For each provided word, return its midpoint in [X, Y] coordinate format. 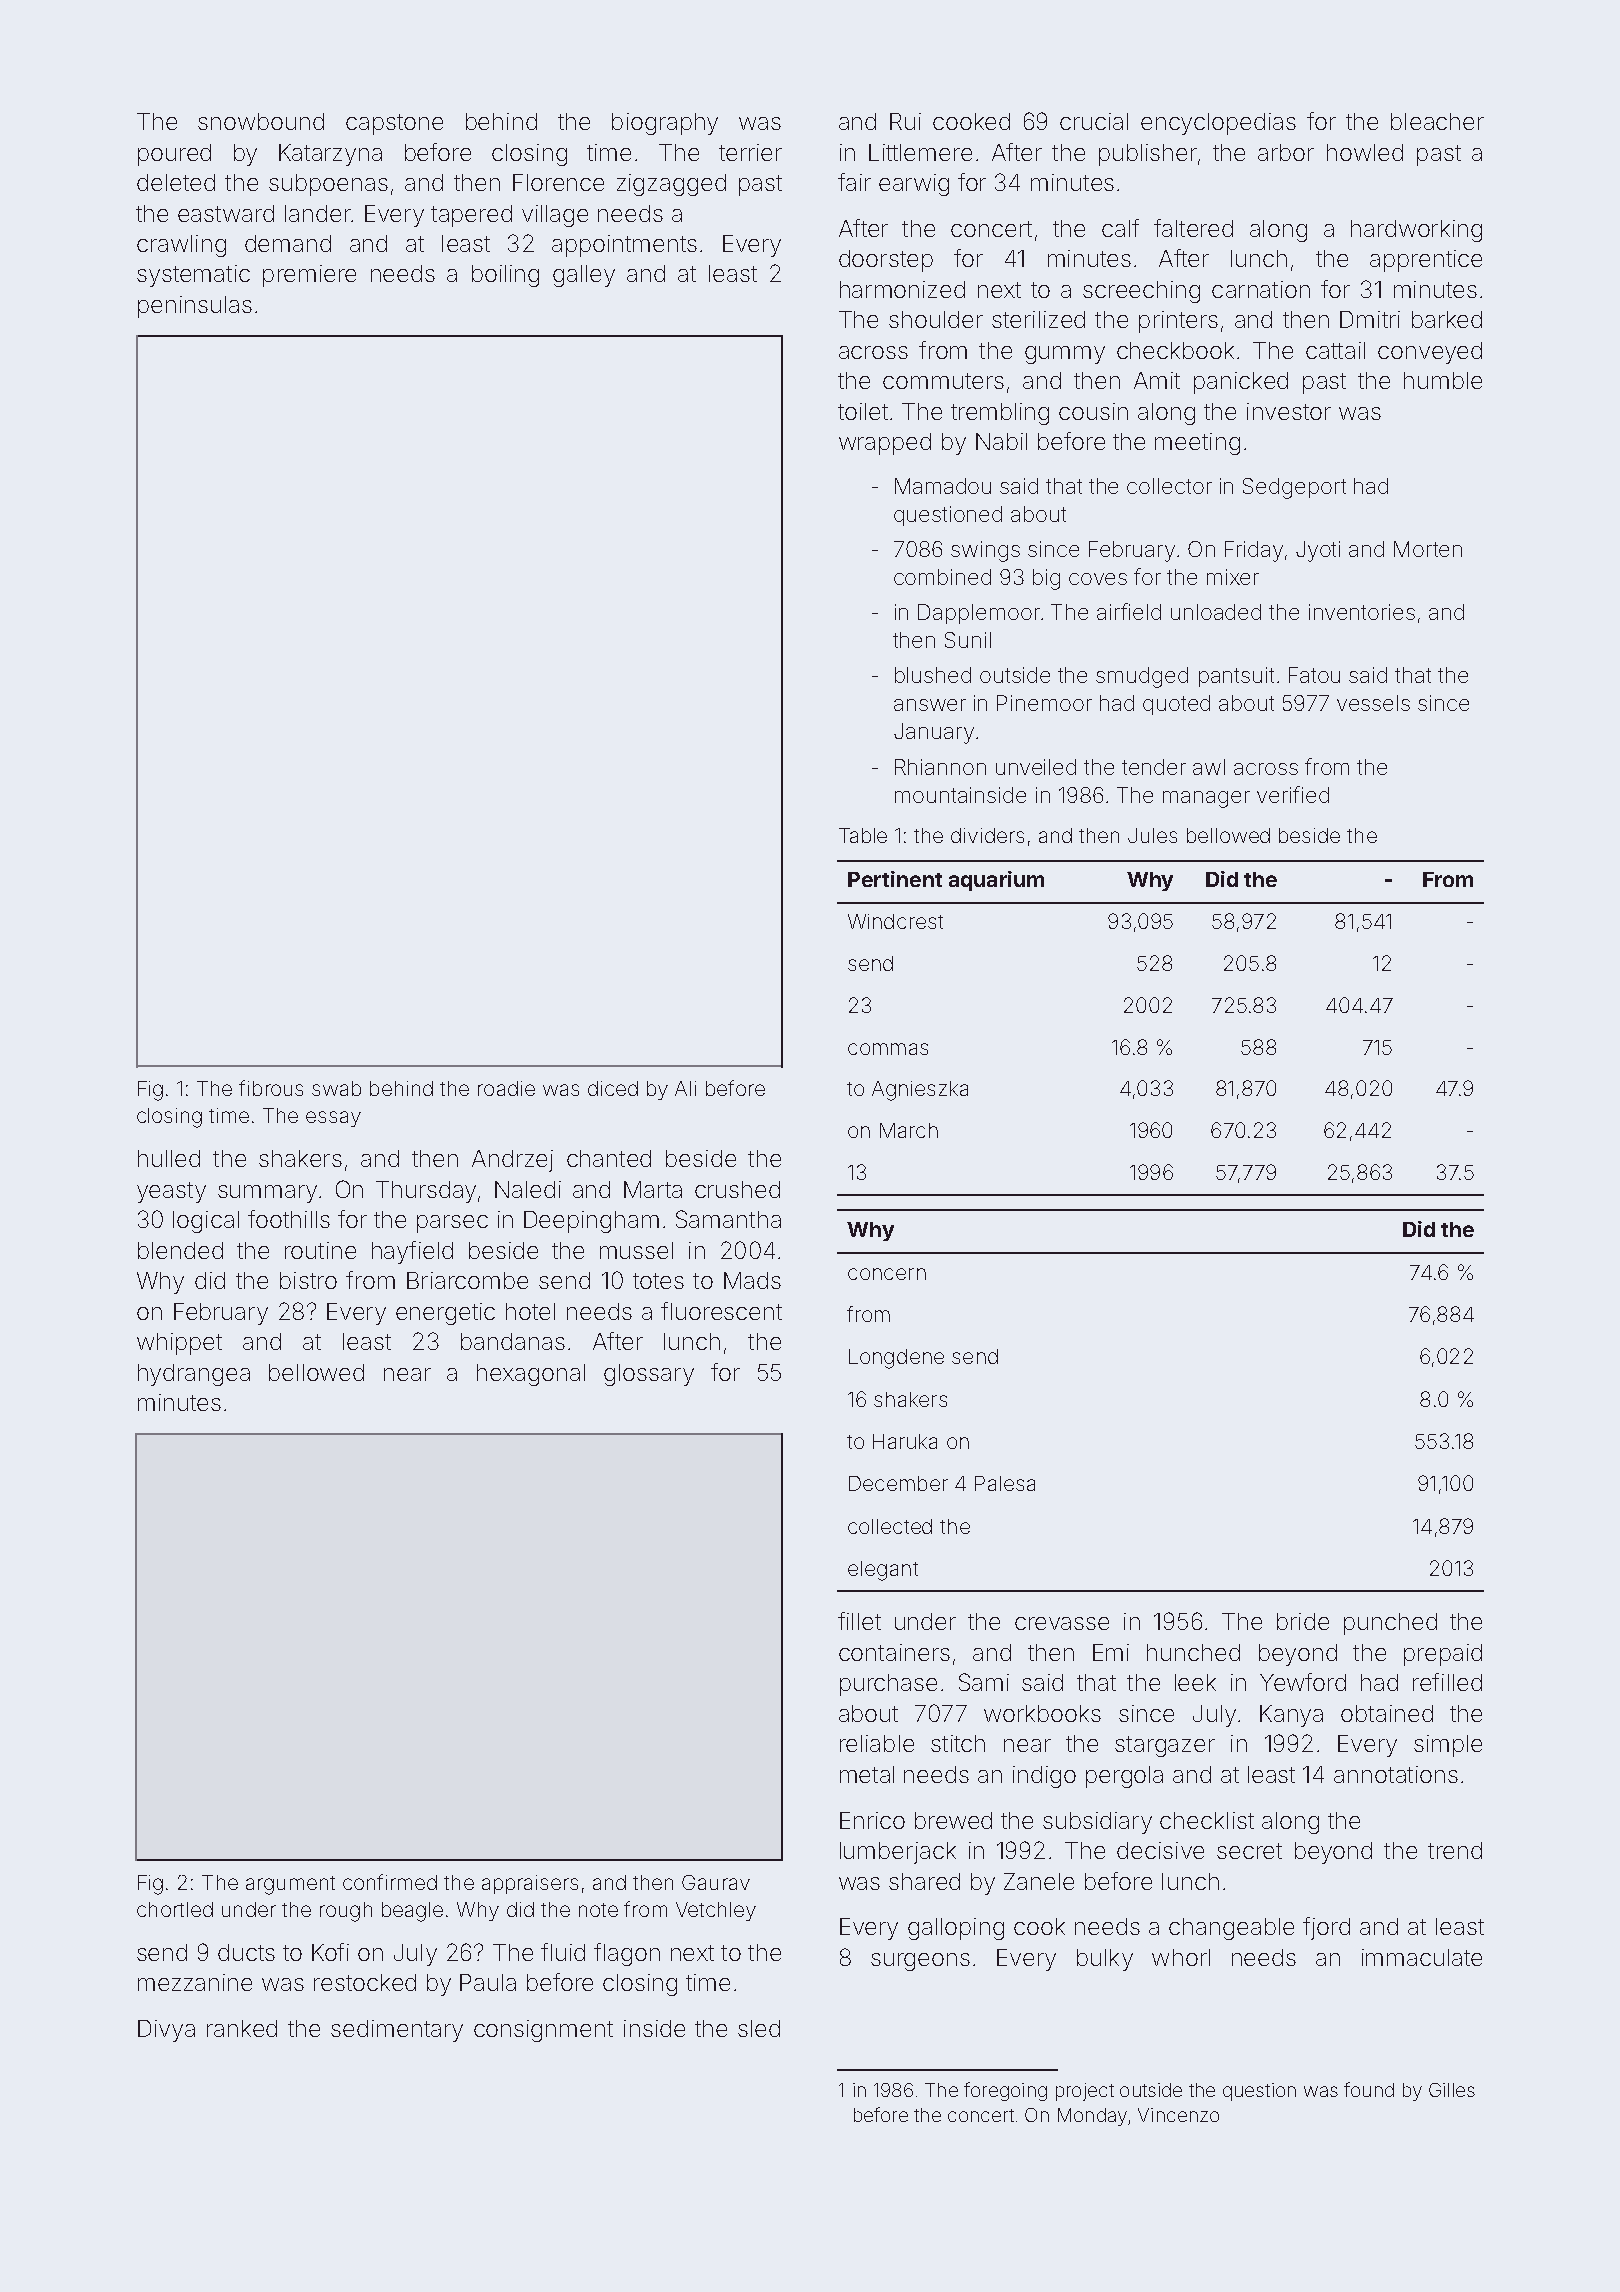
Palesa [1005, 1483]
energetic [445, 1314]
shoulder [936, 319]
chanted [609, 1158]
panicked [1241, 383]
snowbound [261, 121]
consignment [543, 2031]
